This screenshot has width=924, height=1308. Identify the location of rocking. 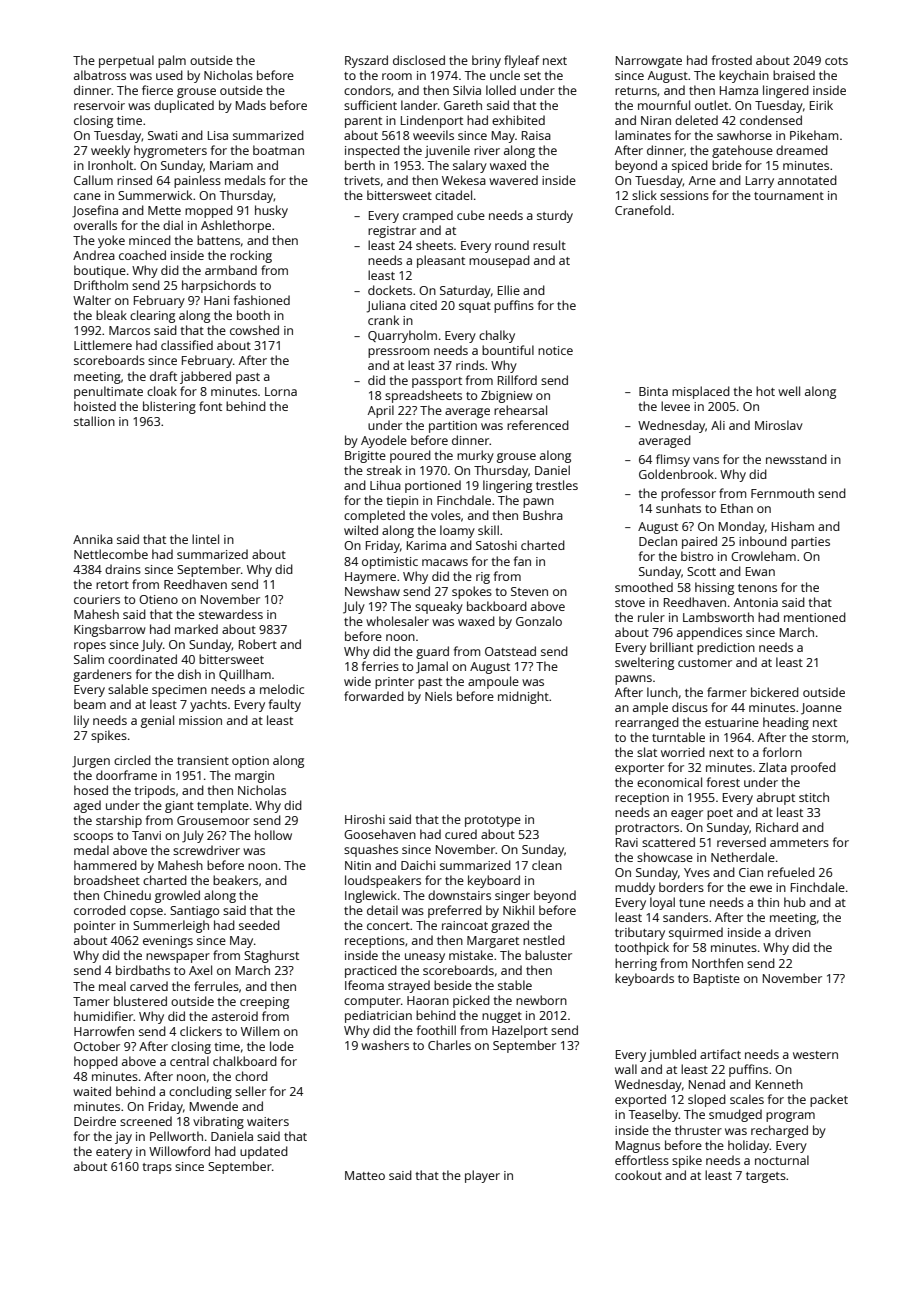
(251, 256).
